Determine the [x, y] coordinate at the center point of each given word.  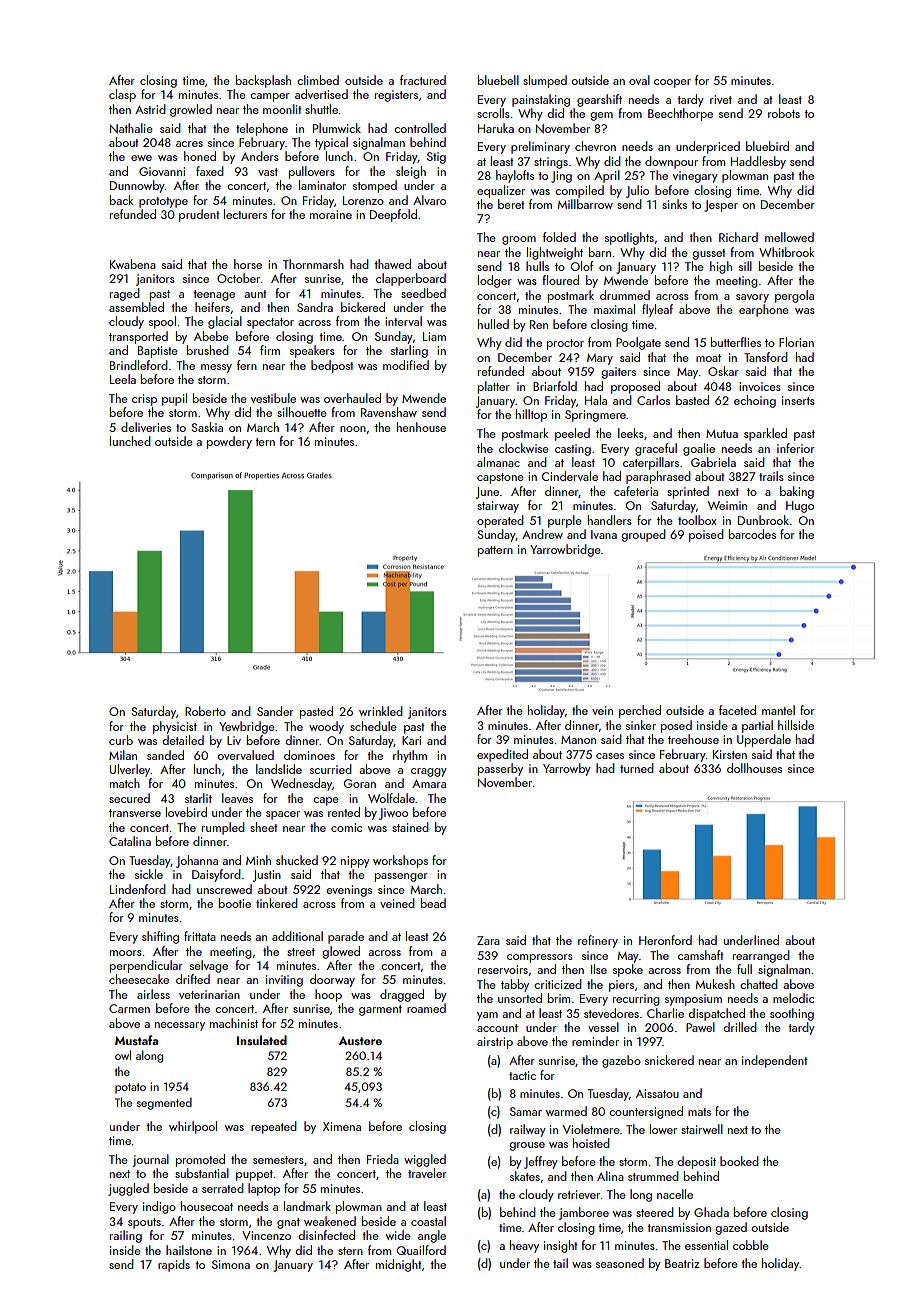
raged [125, 294]
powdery [229, 442]
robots [784, 113]
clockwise [524, 448]
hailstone [189, 1250]
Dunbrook [763, 520]
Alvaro [429, 200]
